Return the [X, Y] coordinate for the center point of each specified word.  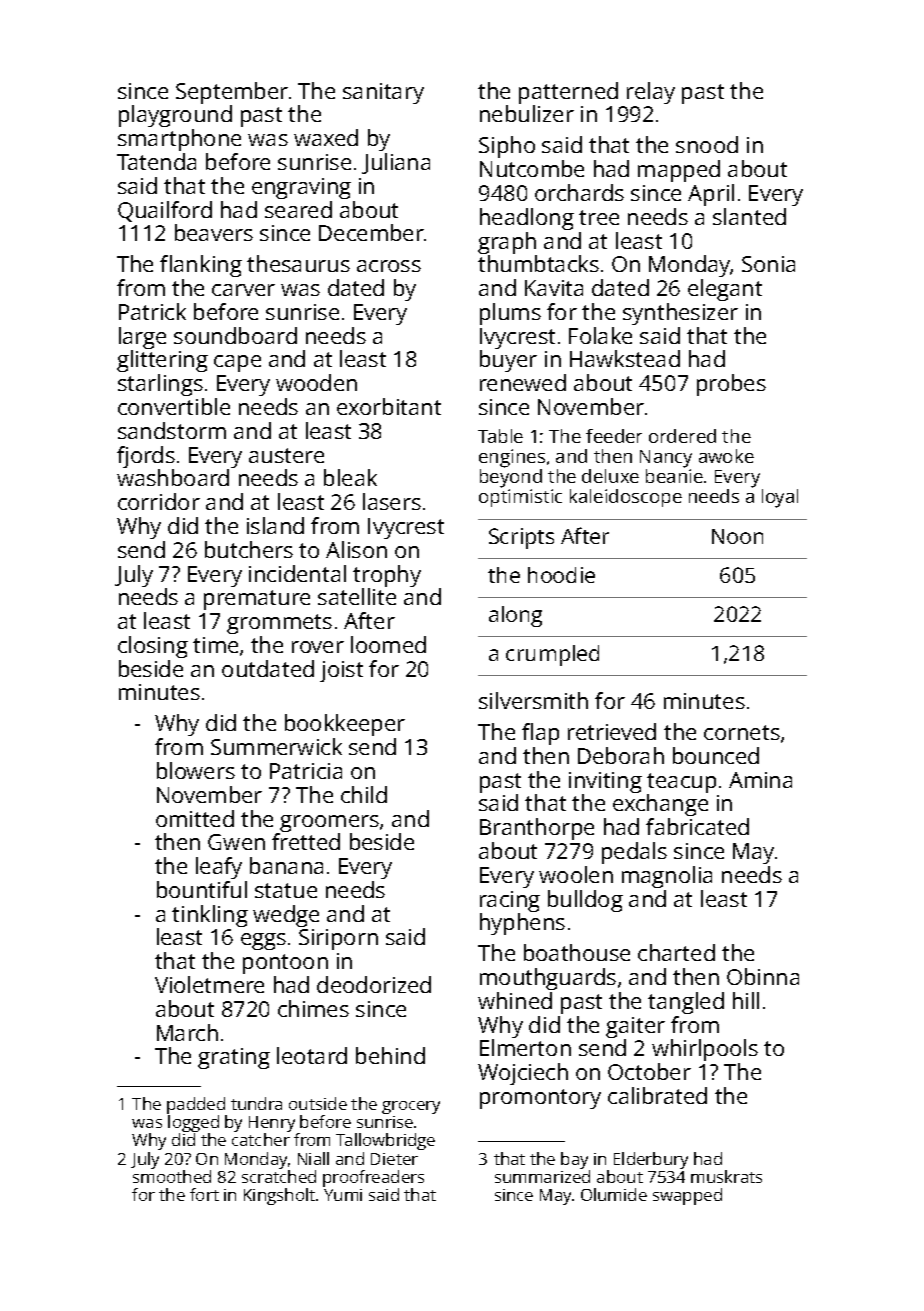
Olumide [614, 1194]
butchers [249, 549]
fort [204, 1194]
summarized [542, 1176]
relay [651, 93]
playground [175, 116]
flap [540, 734]
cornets [742, 732]
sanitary [383, 93]
